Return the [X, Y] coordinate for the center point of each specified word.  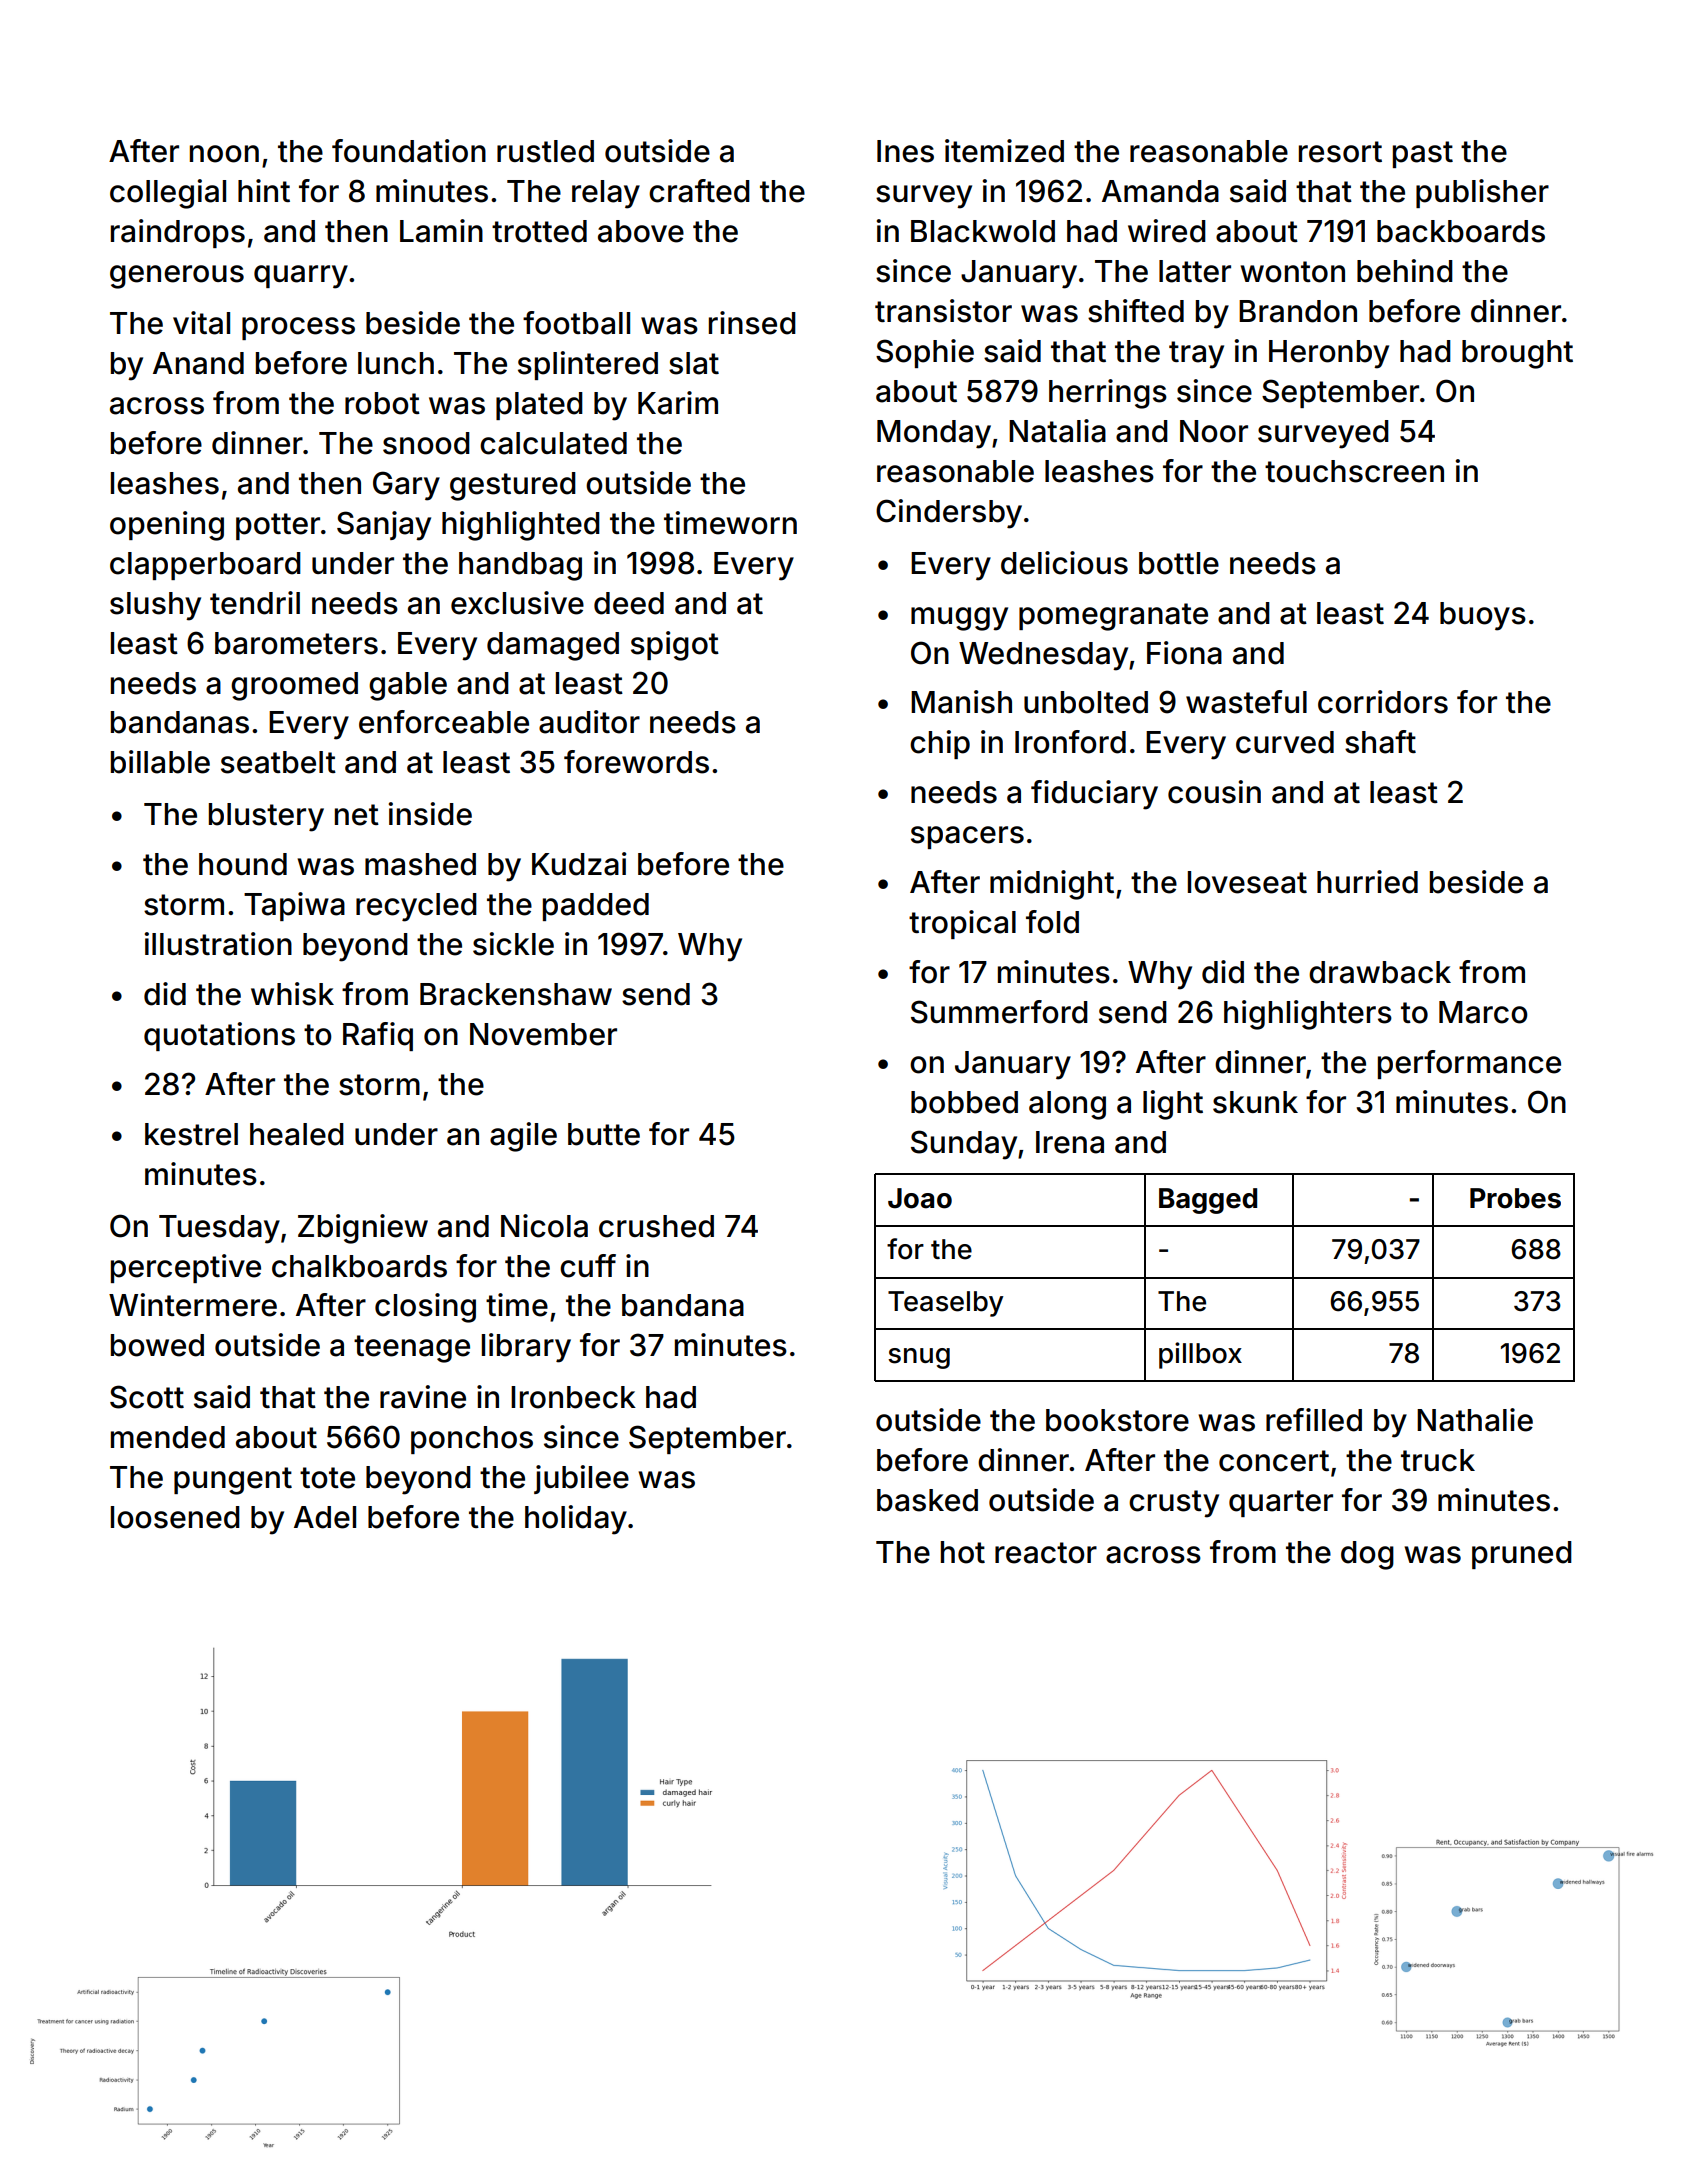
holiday [576, 1520]
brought [1517, 354]
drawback [1380, 972]
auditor [589, 722]
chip [940, 744]
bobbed [964, 1102]
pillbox [1200, 1355]
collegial [168, 194]
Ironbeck [573, 1397]
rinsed [752, 323]
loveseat [1247, 882]
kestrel [191, 1134]
